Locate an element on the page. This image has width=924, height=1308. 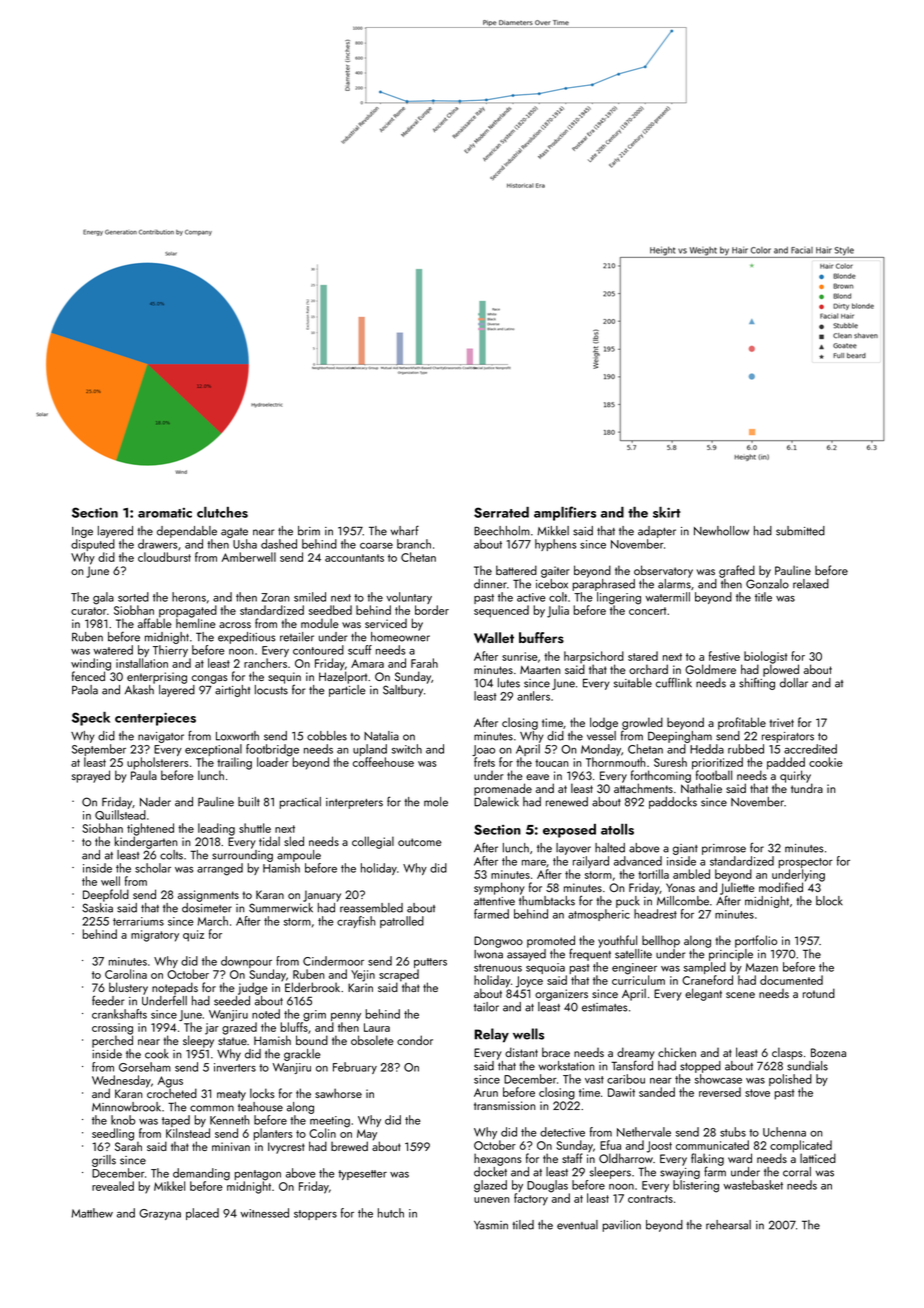
Quillstead is located at coordinates (120, 815).
